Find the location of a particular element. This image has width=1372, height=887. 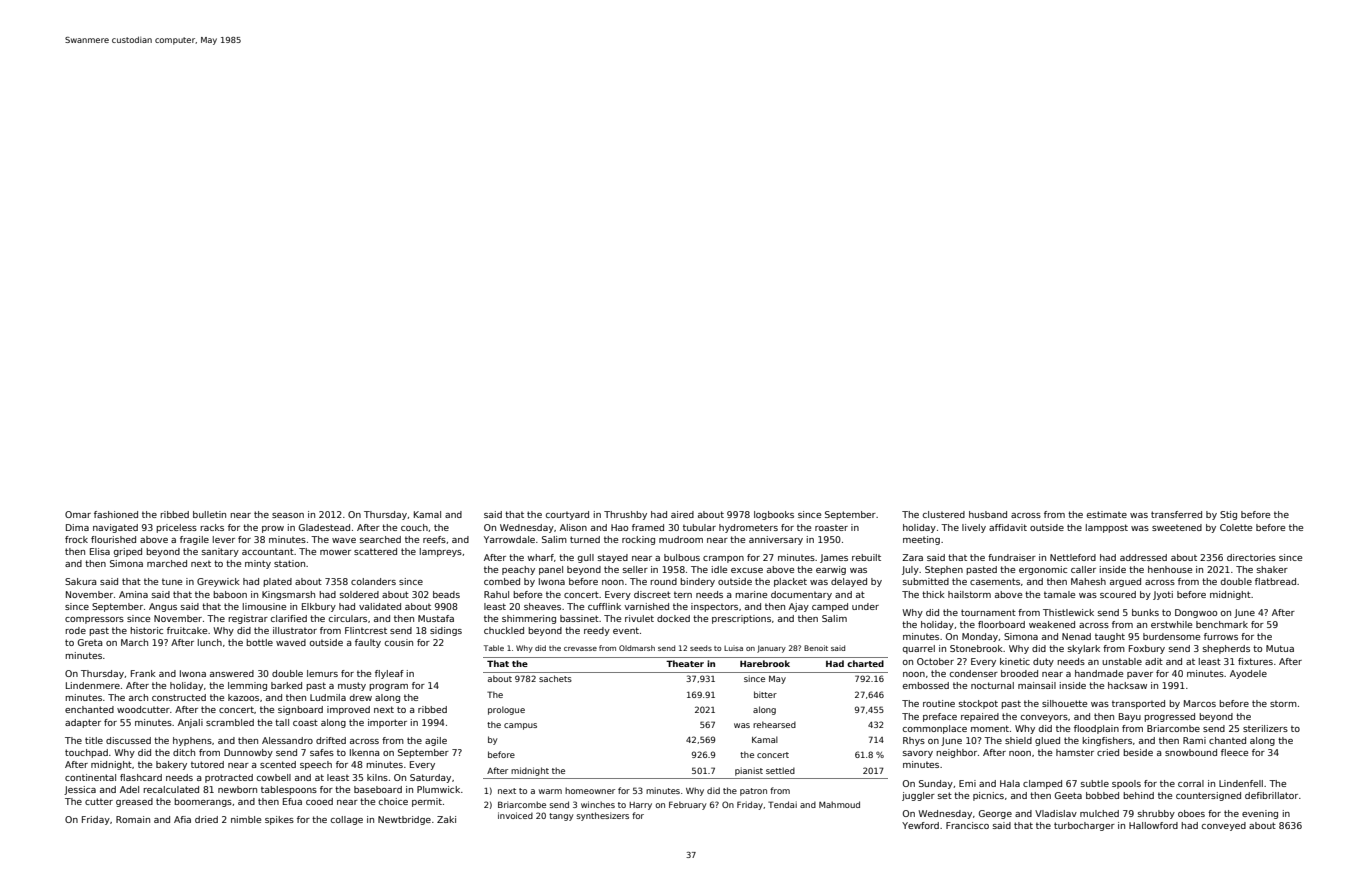

cooed is located at coordinates (319, 801).
